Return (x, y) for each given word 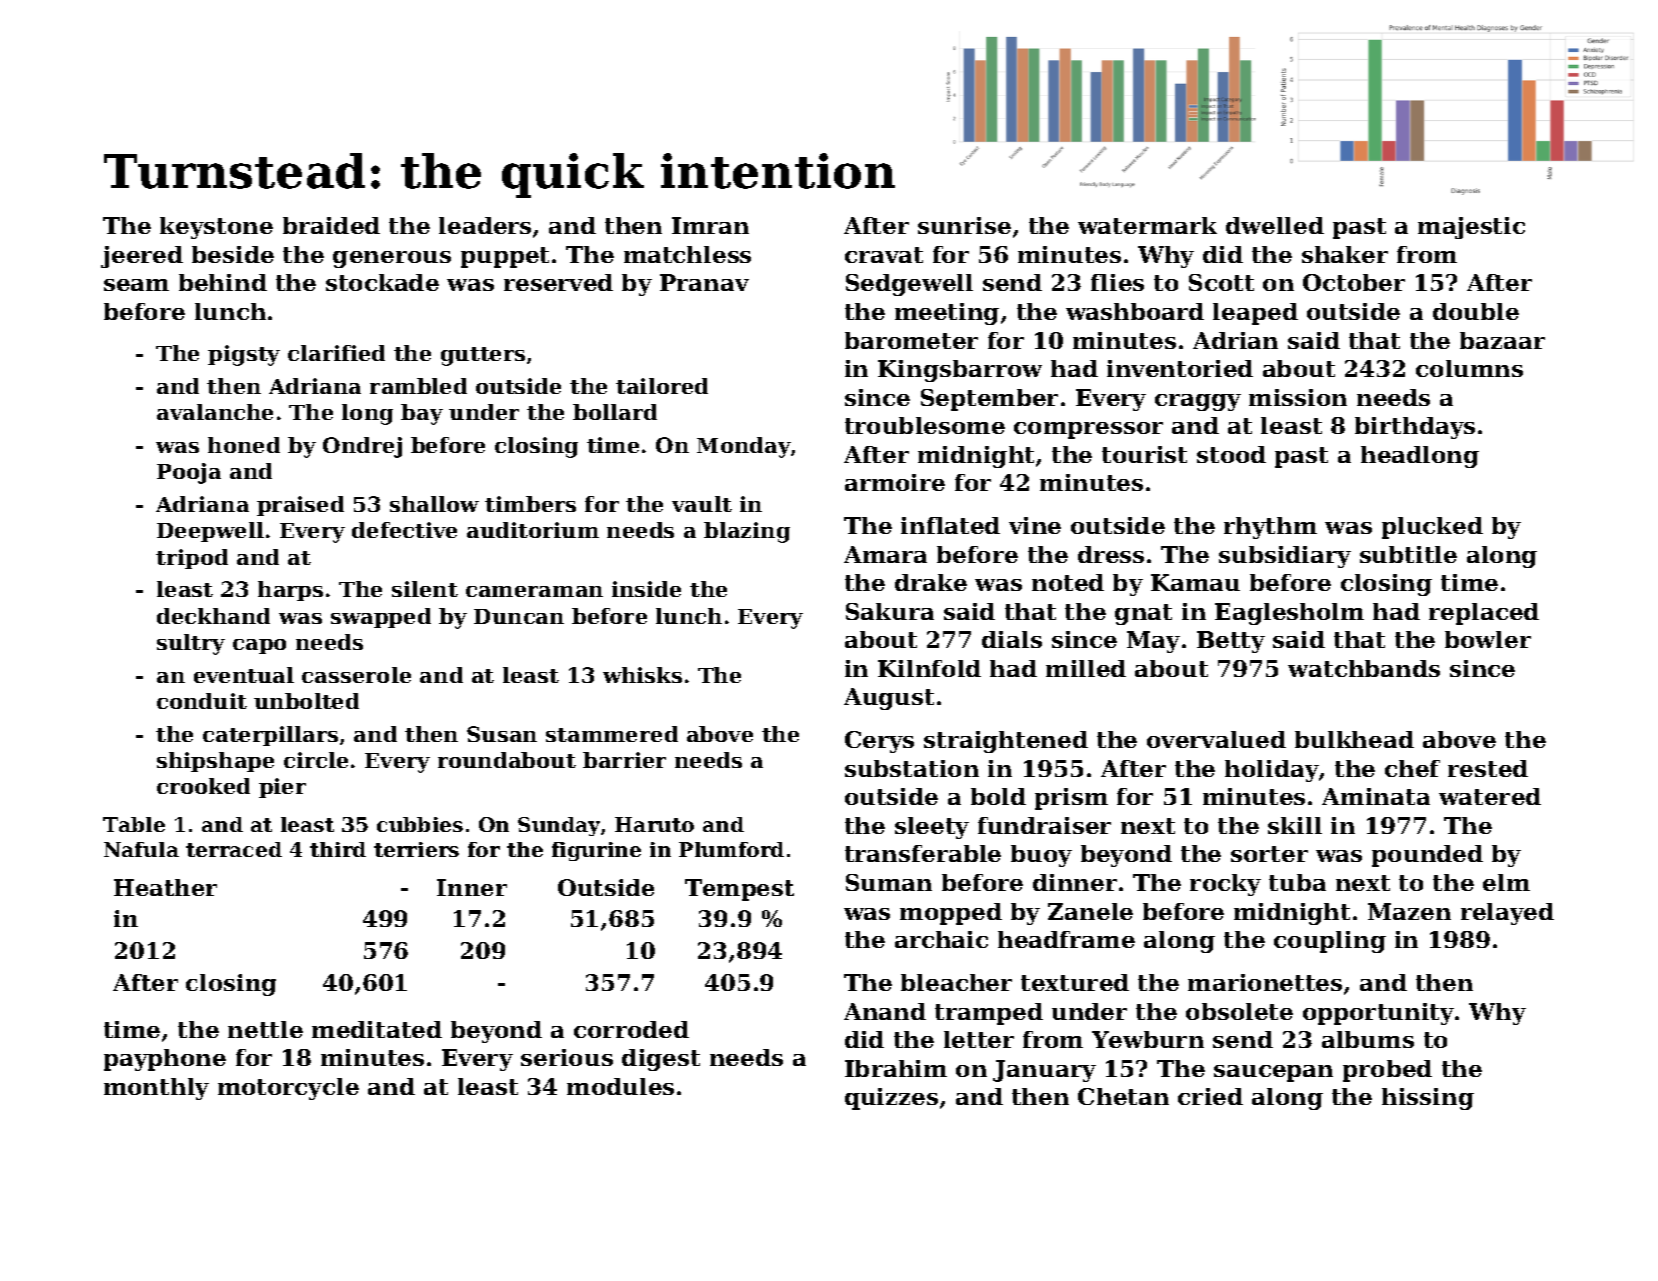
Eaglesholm (1289, 614)
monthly (156, 1089)
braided (331, 225)
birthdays (1415, 428)
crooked (203, 786)
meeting (947, 314)
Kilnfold (929, 668)
